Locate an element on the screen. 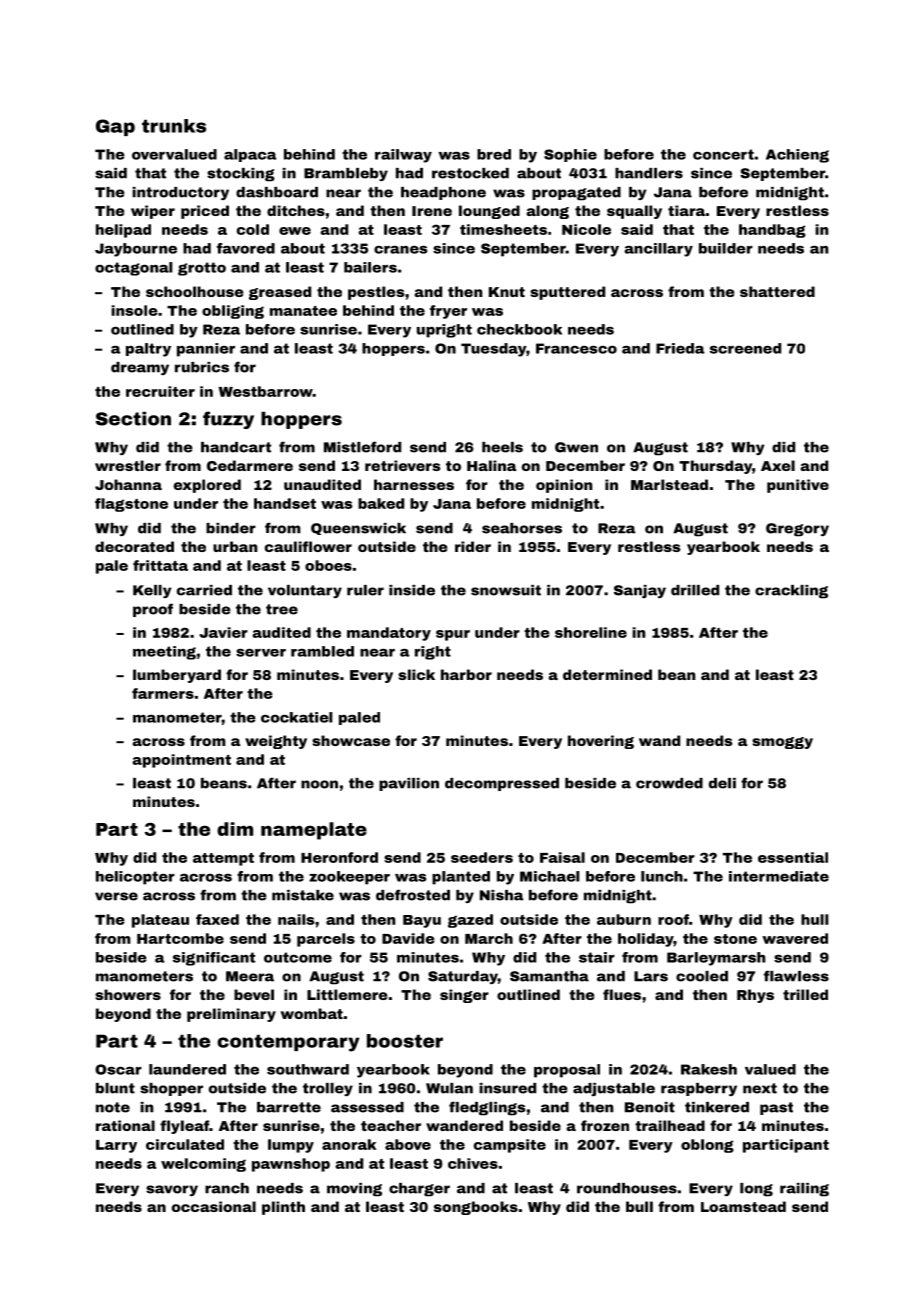 The width and height of the screenshot is (924, 1314). seahorses is located at coordinates (522, 528).
